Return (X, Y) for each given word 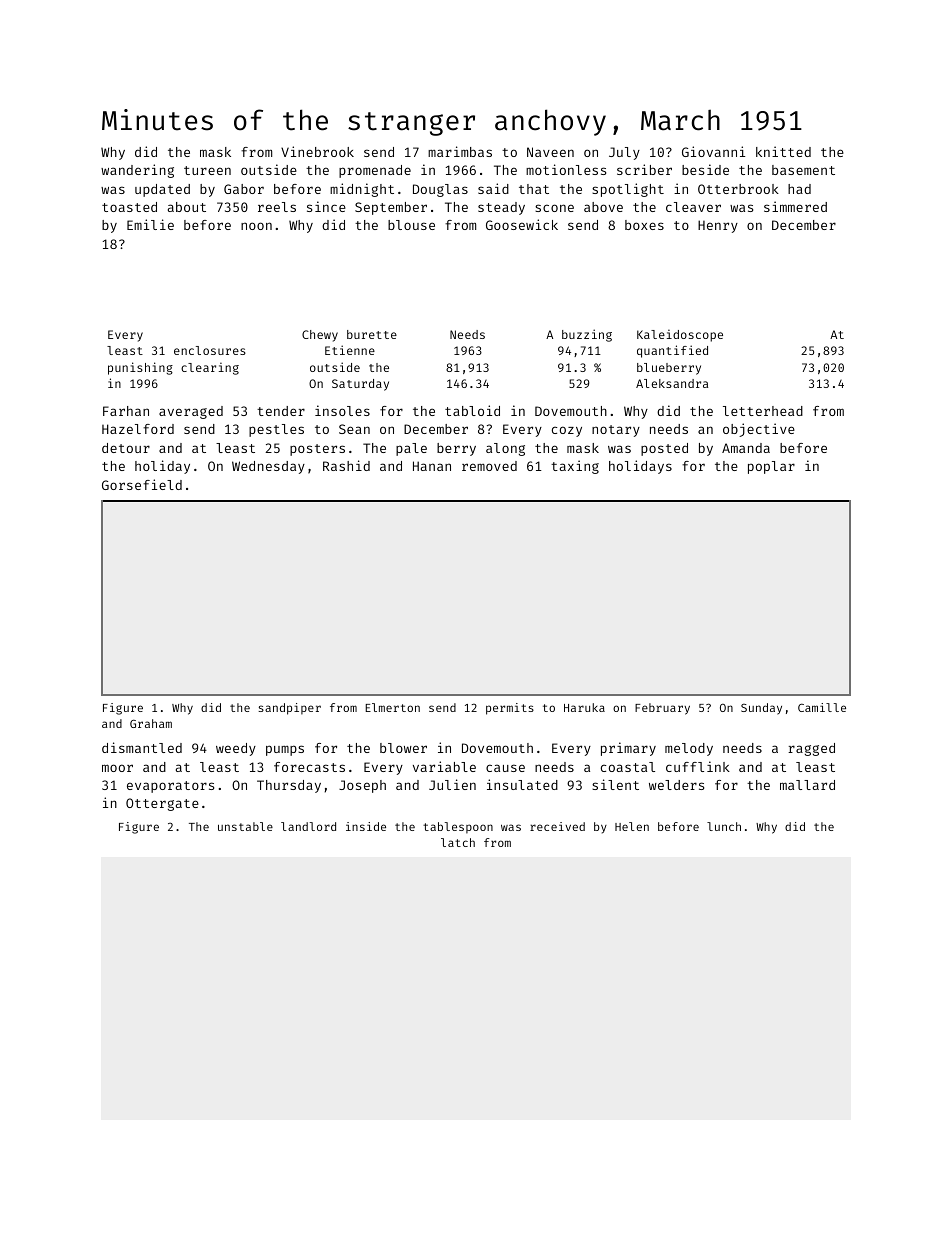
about (187, 207)
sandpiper (289, 709)
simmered (795, 206)
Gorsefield (142, 484)
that (534, 189)
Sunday (761, 709)
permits (510, 709)
